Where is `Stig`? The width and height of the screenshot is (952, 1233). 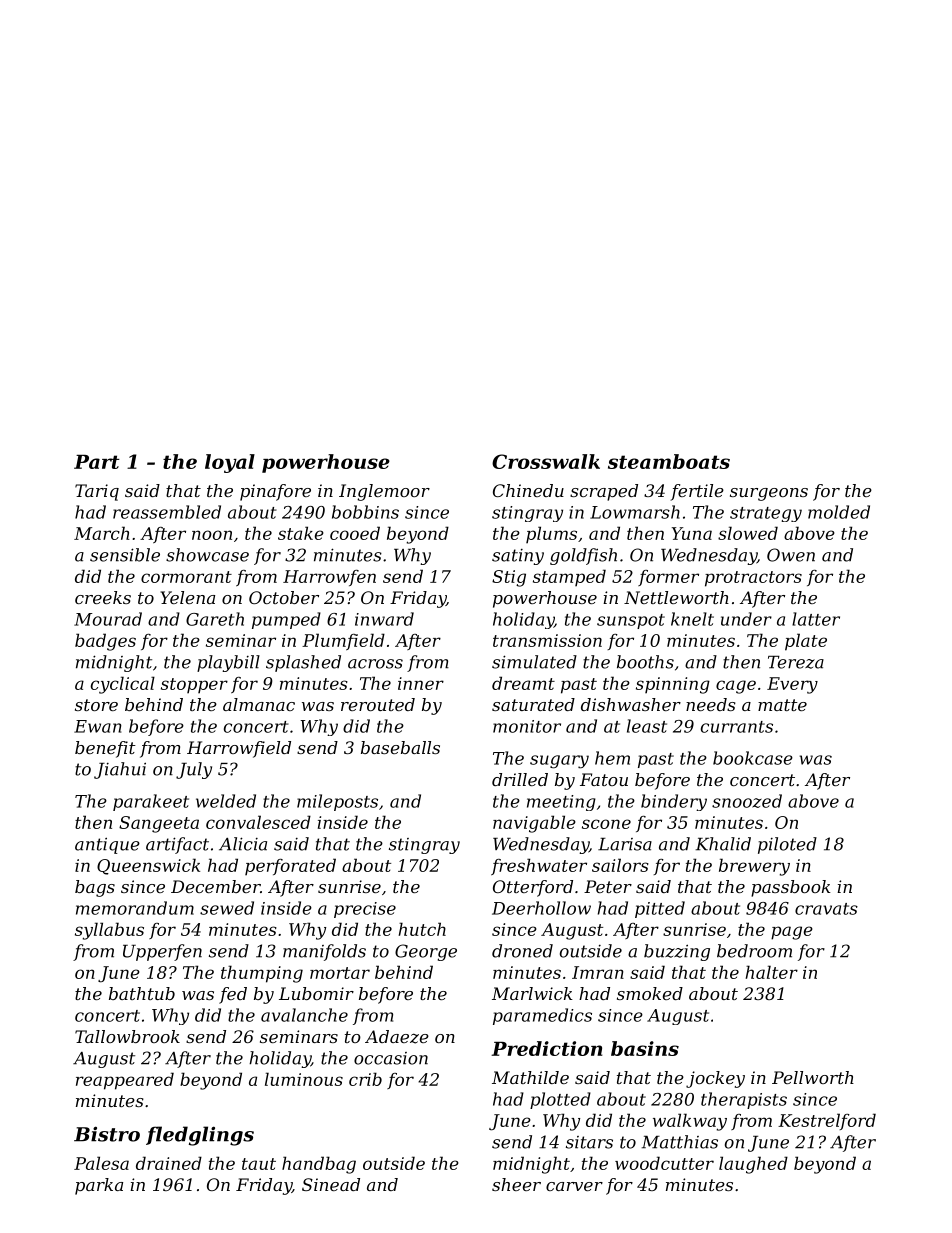
Stig is located at coordinates (509, 578).
